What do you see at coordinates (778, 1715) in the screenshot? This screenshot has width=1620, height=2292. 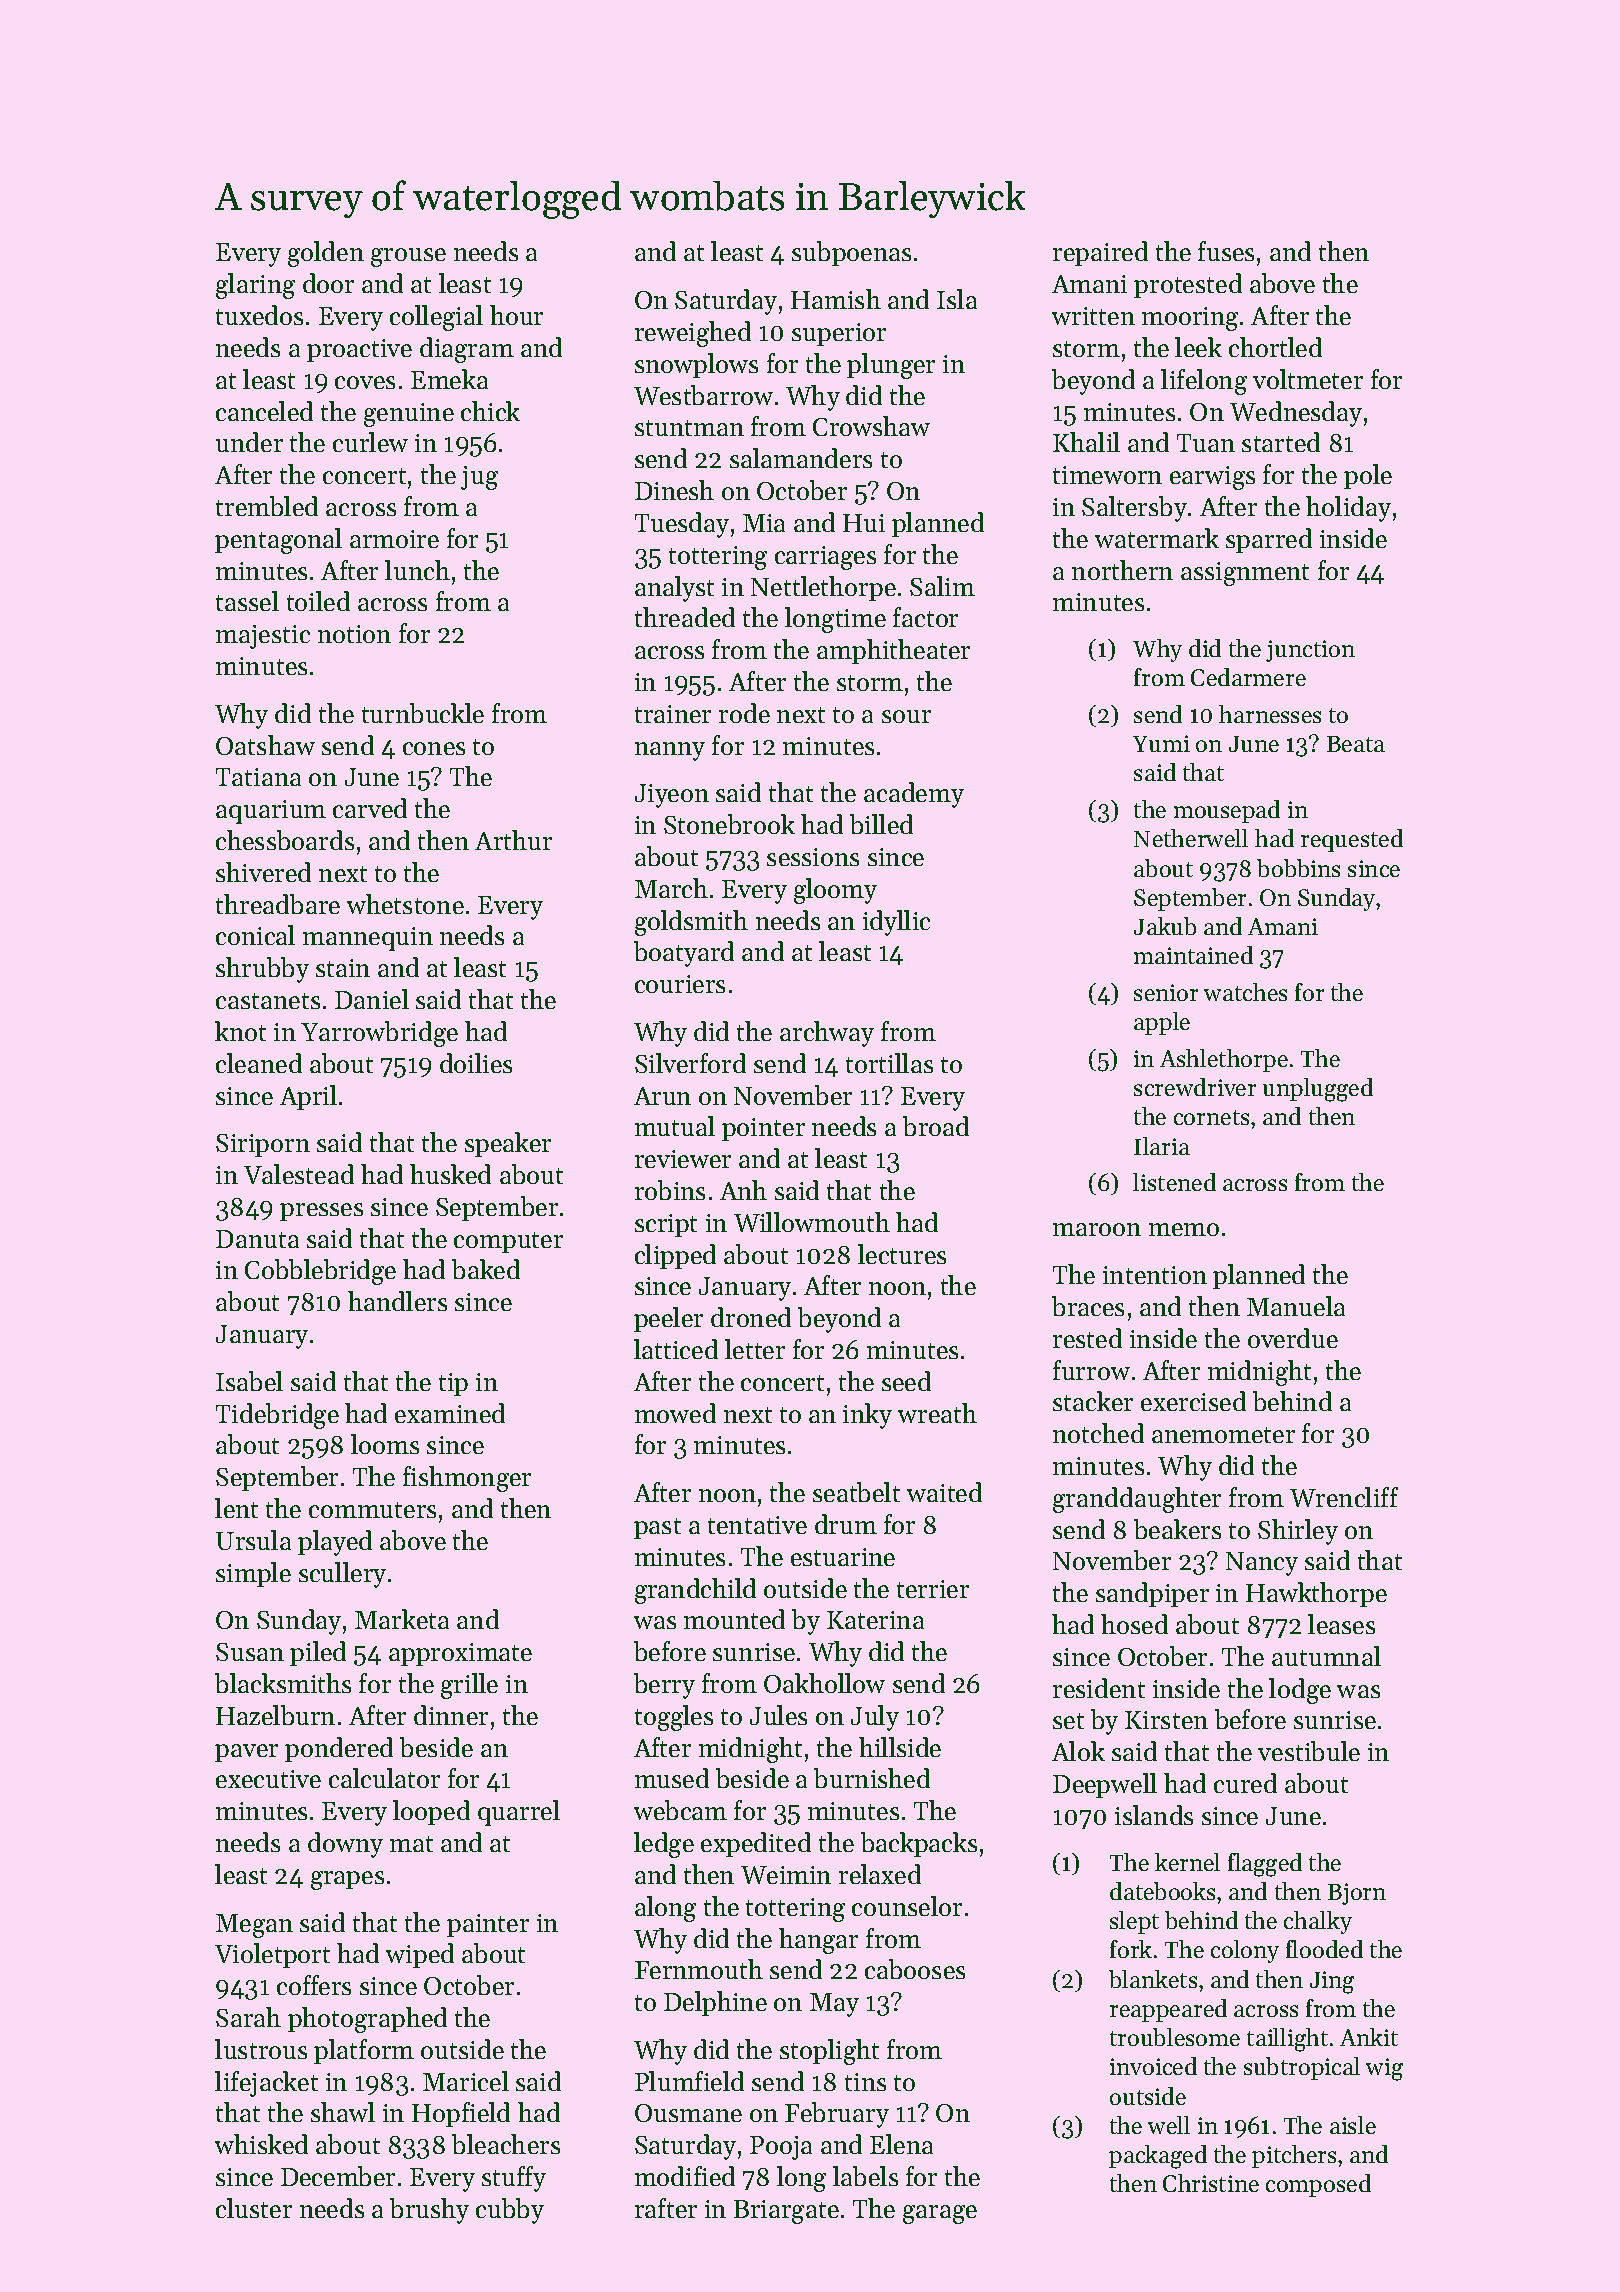 I see `Jules` at bounding box center [778, 1715].
